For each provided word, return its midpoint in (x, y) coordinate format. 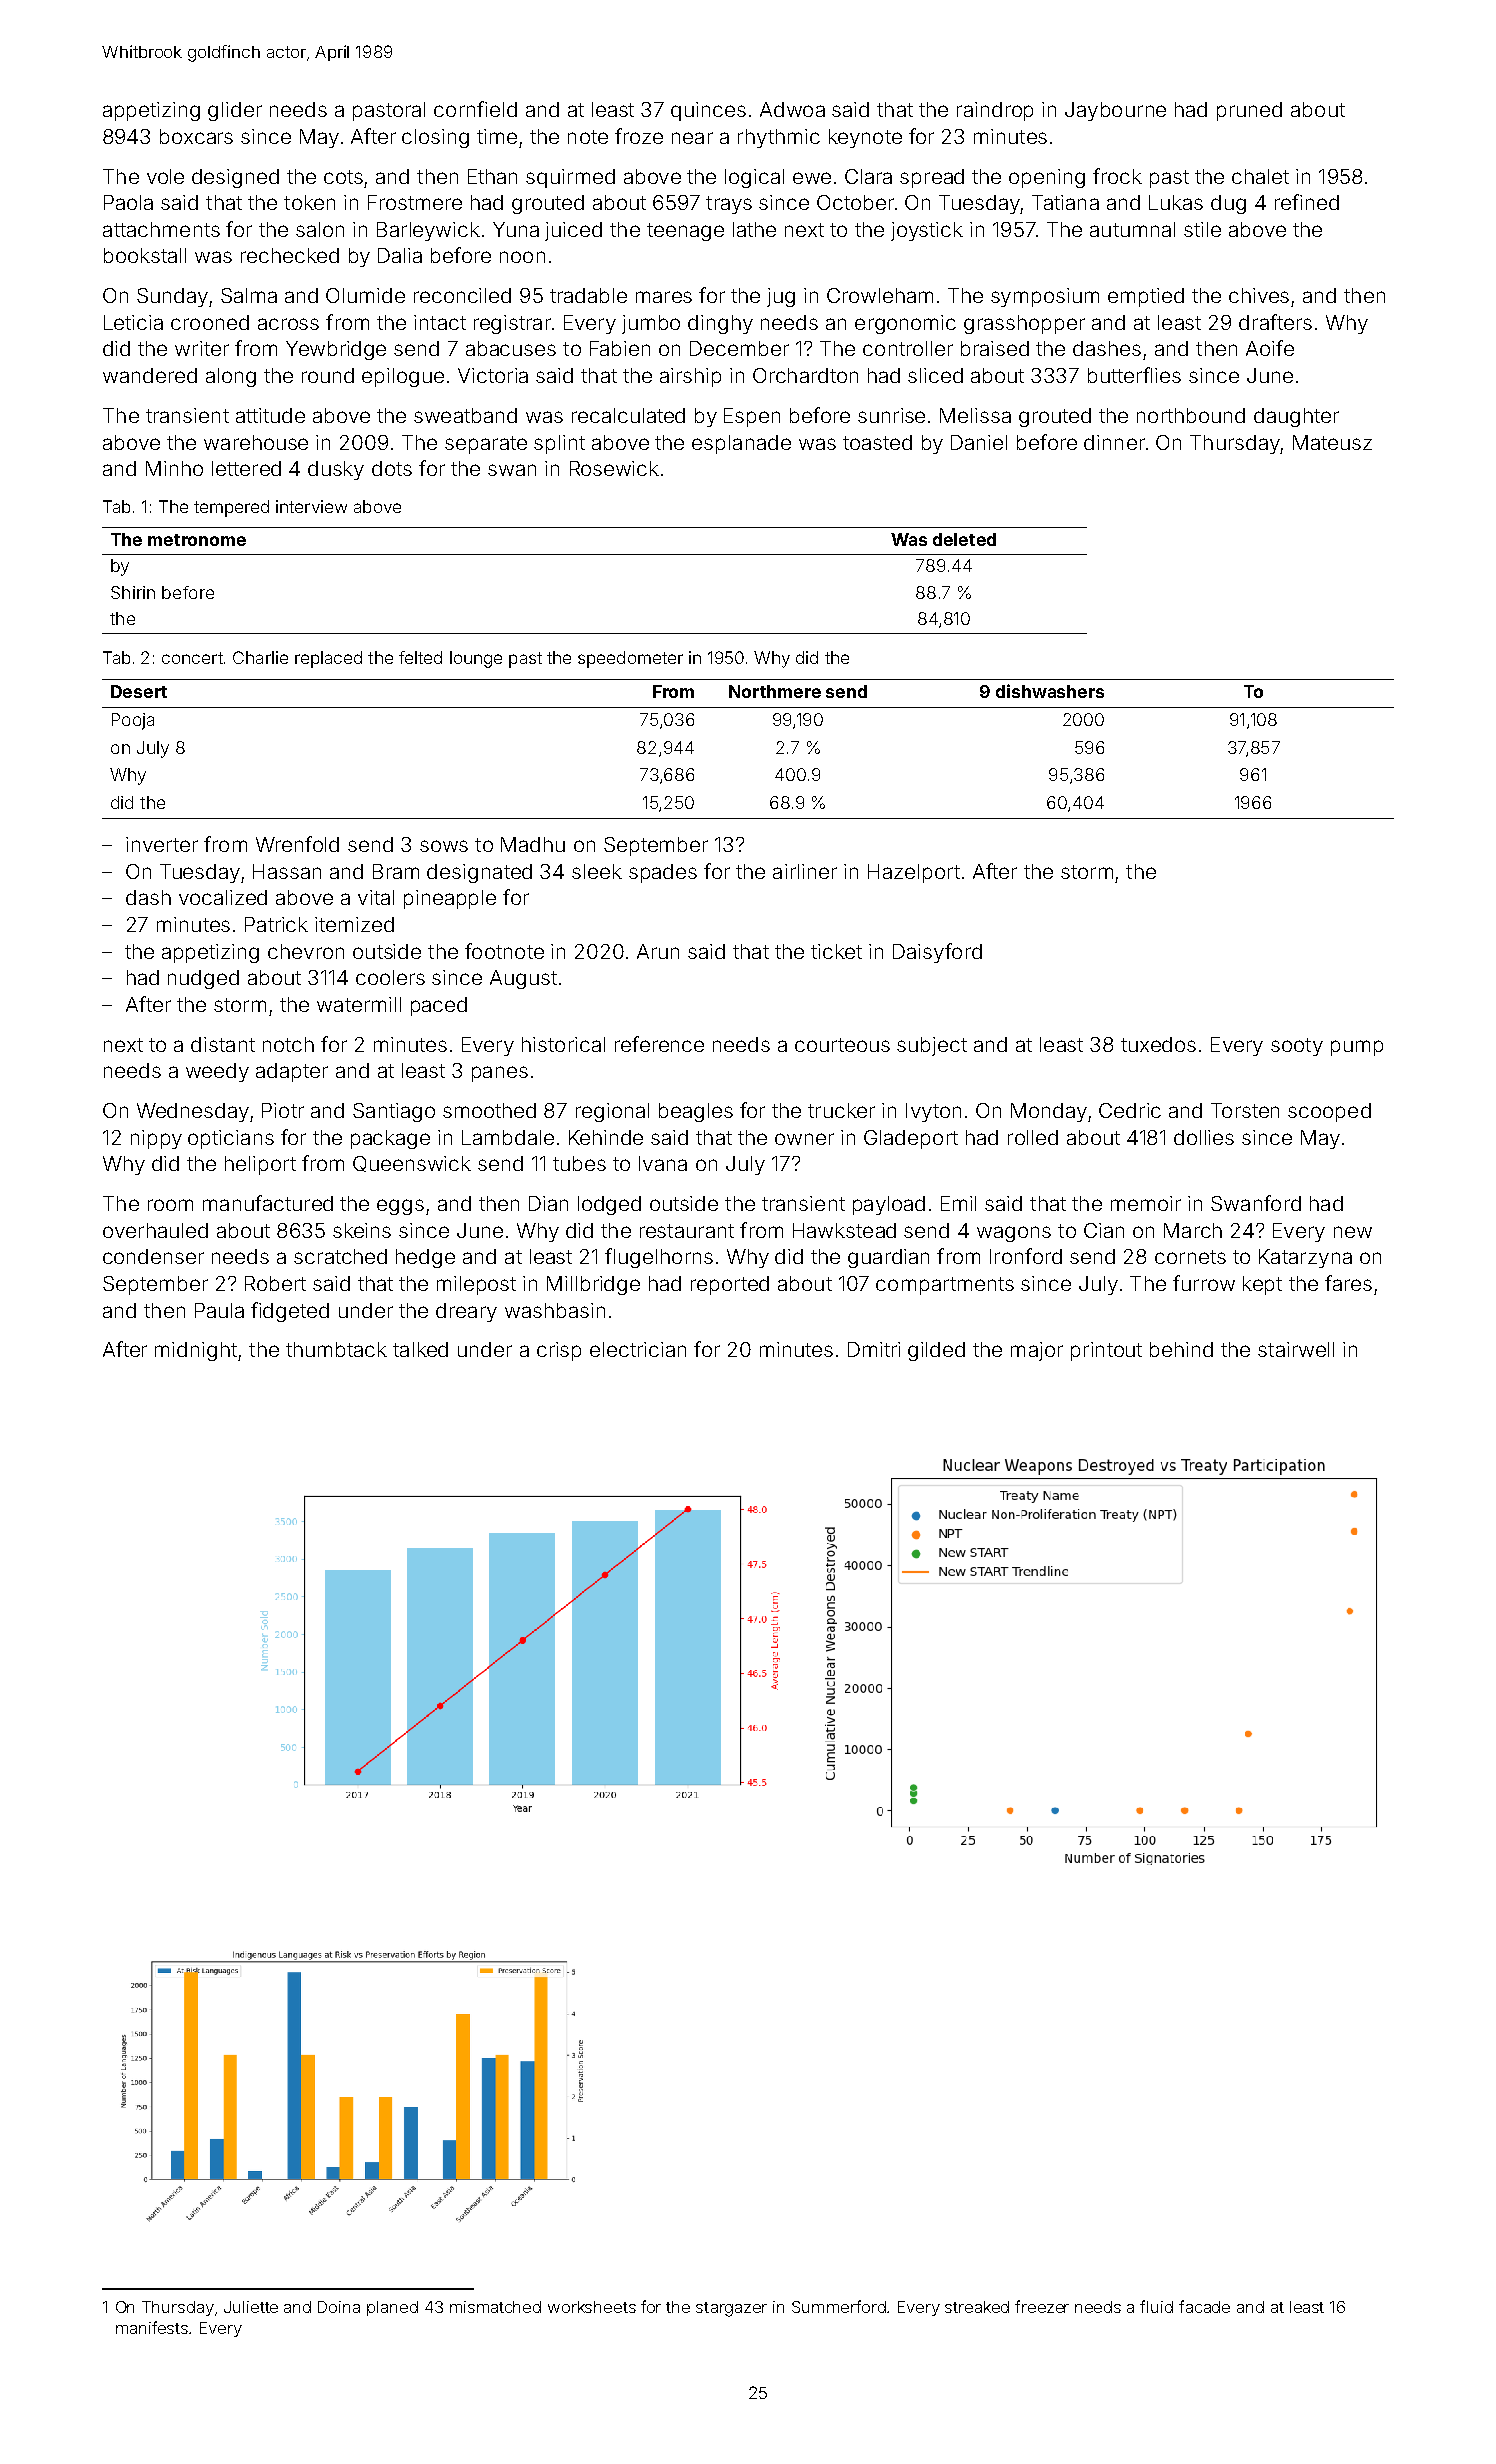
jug (781, 297)
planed (392, 2308)
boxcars (196, 136)
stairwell (1296, 1349)
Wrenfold (297, 844)
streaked (977, 2307)
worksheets (592, 2307)
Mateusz (1332, 442)
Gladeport (911, 1139)
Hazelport (914, 873)
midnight (196, 1351)
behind (1181, 1349)
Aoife (1270, 348)
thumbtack (336, 1349)
